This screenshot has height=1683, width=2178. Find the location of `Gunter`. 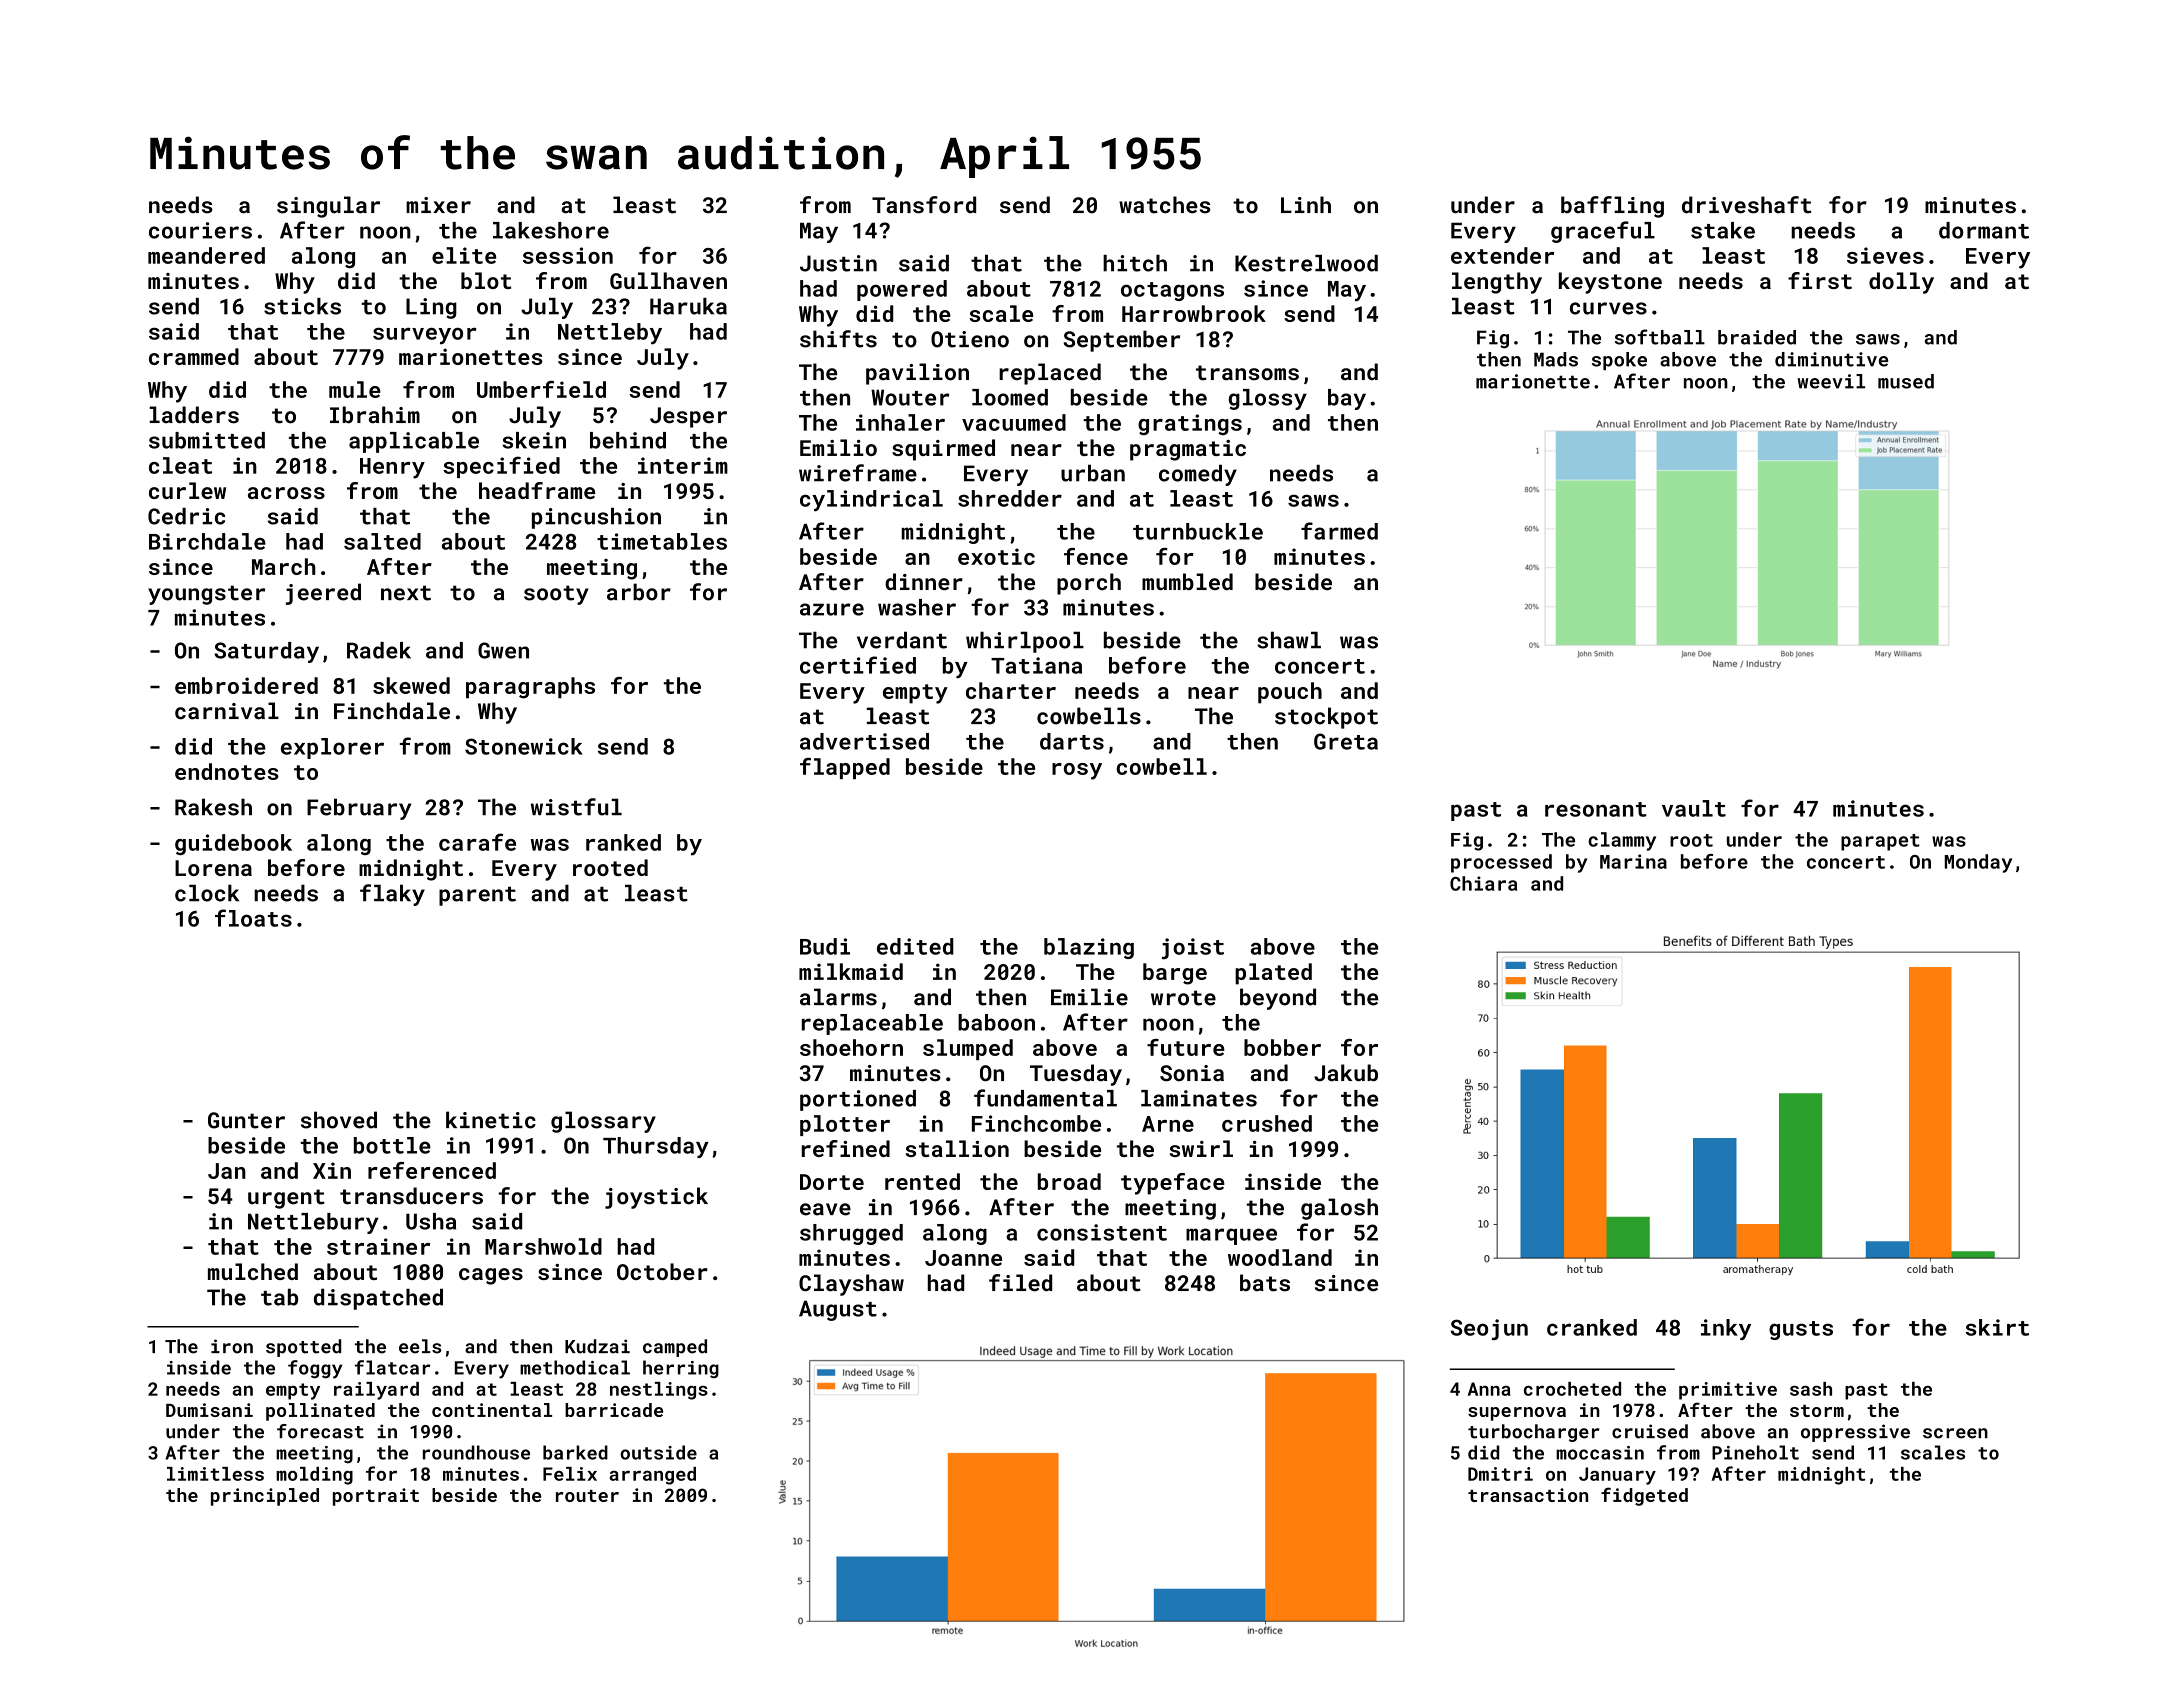

Gunter is located at coordinates (246, 1120).
